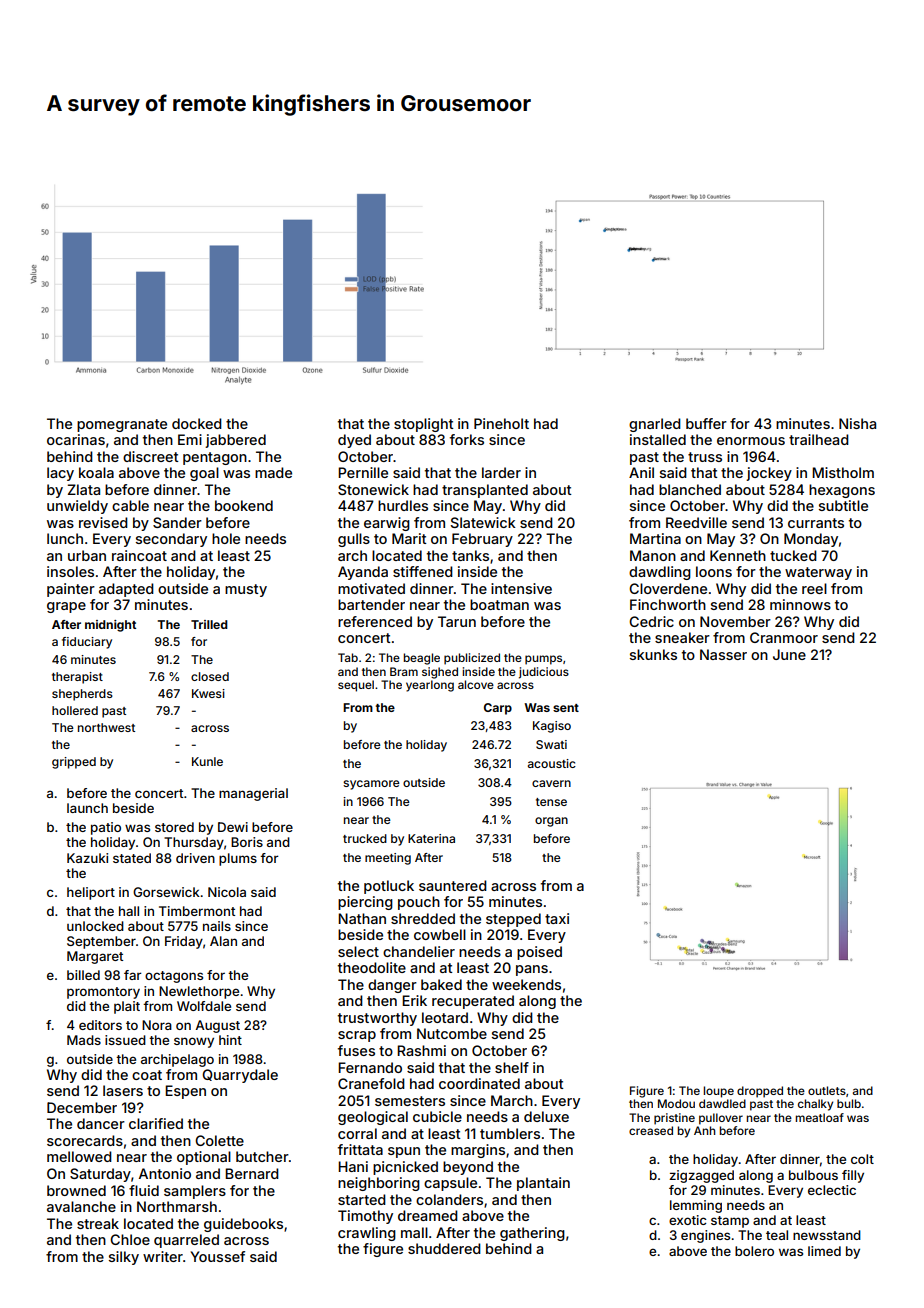 This page has width=924, height=1308. Describe the element at coordinates (566, 708) in the page. I see `sent` at that location.
